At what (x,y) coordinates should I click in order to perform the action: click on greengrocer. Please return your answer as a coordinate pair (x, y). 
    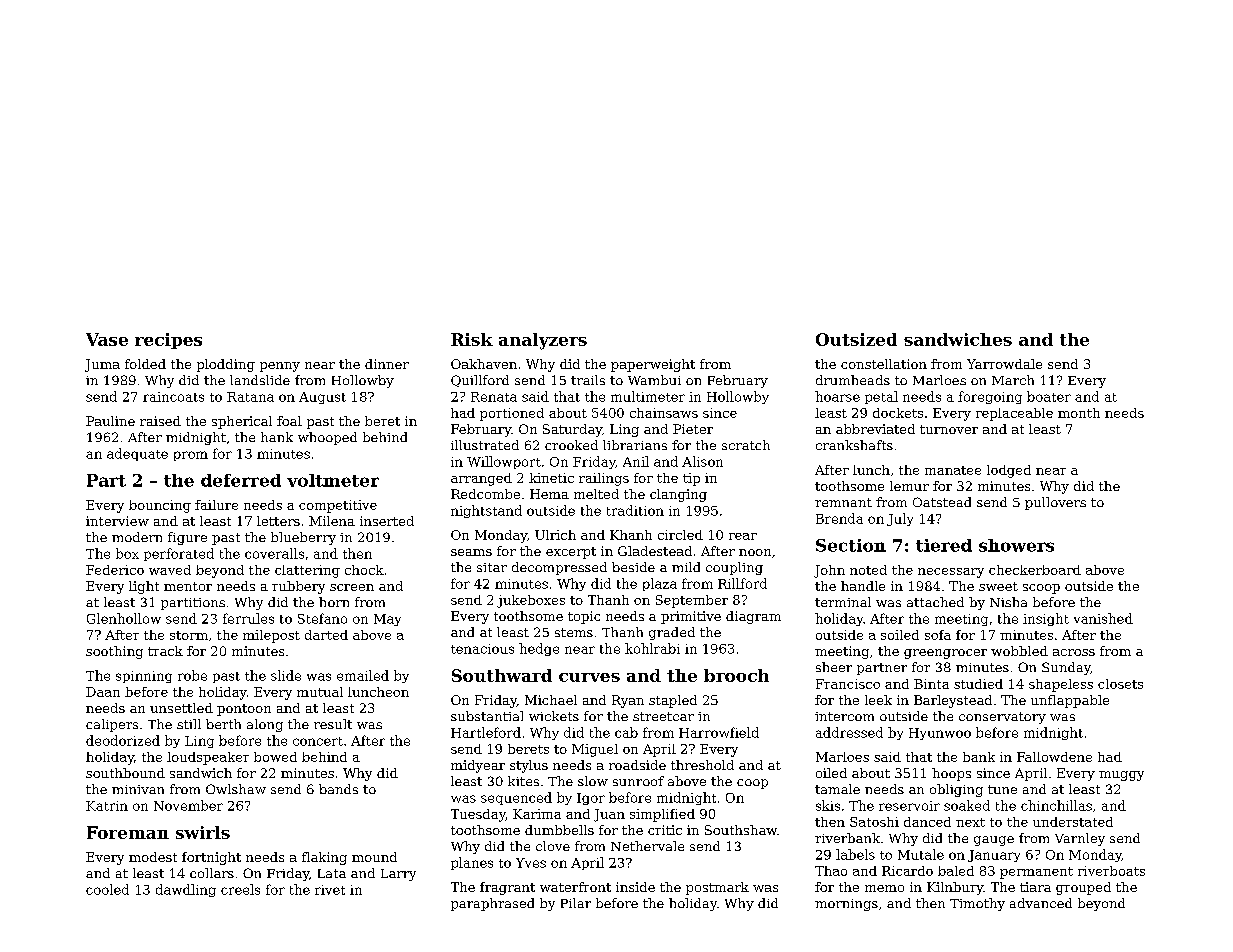
    Looking at the image, I should click on (945, 654).
